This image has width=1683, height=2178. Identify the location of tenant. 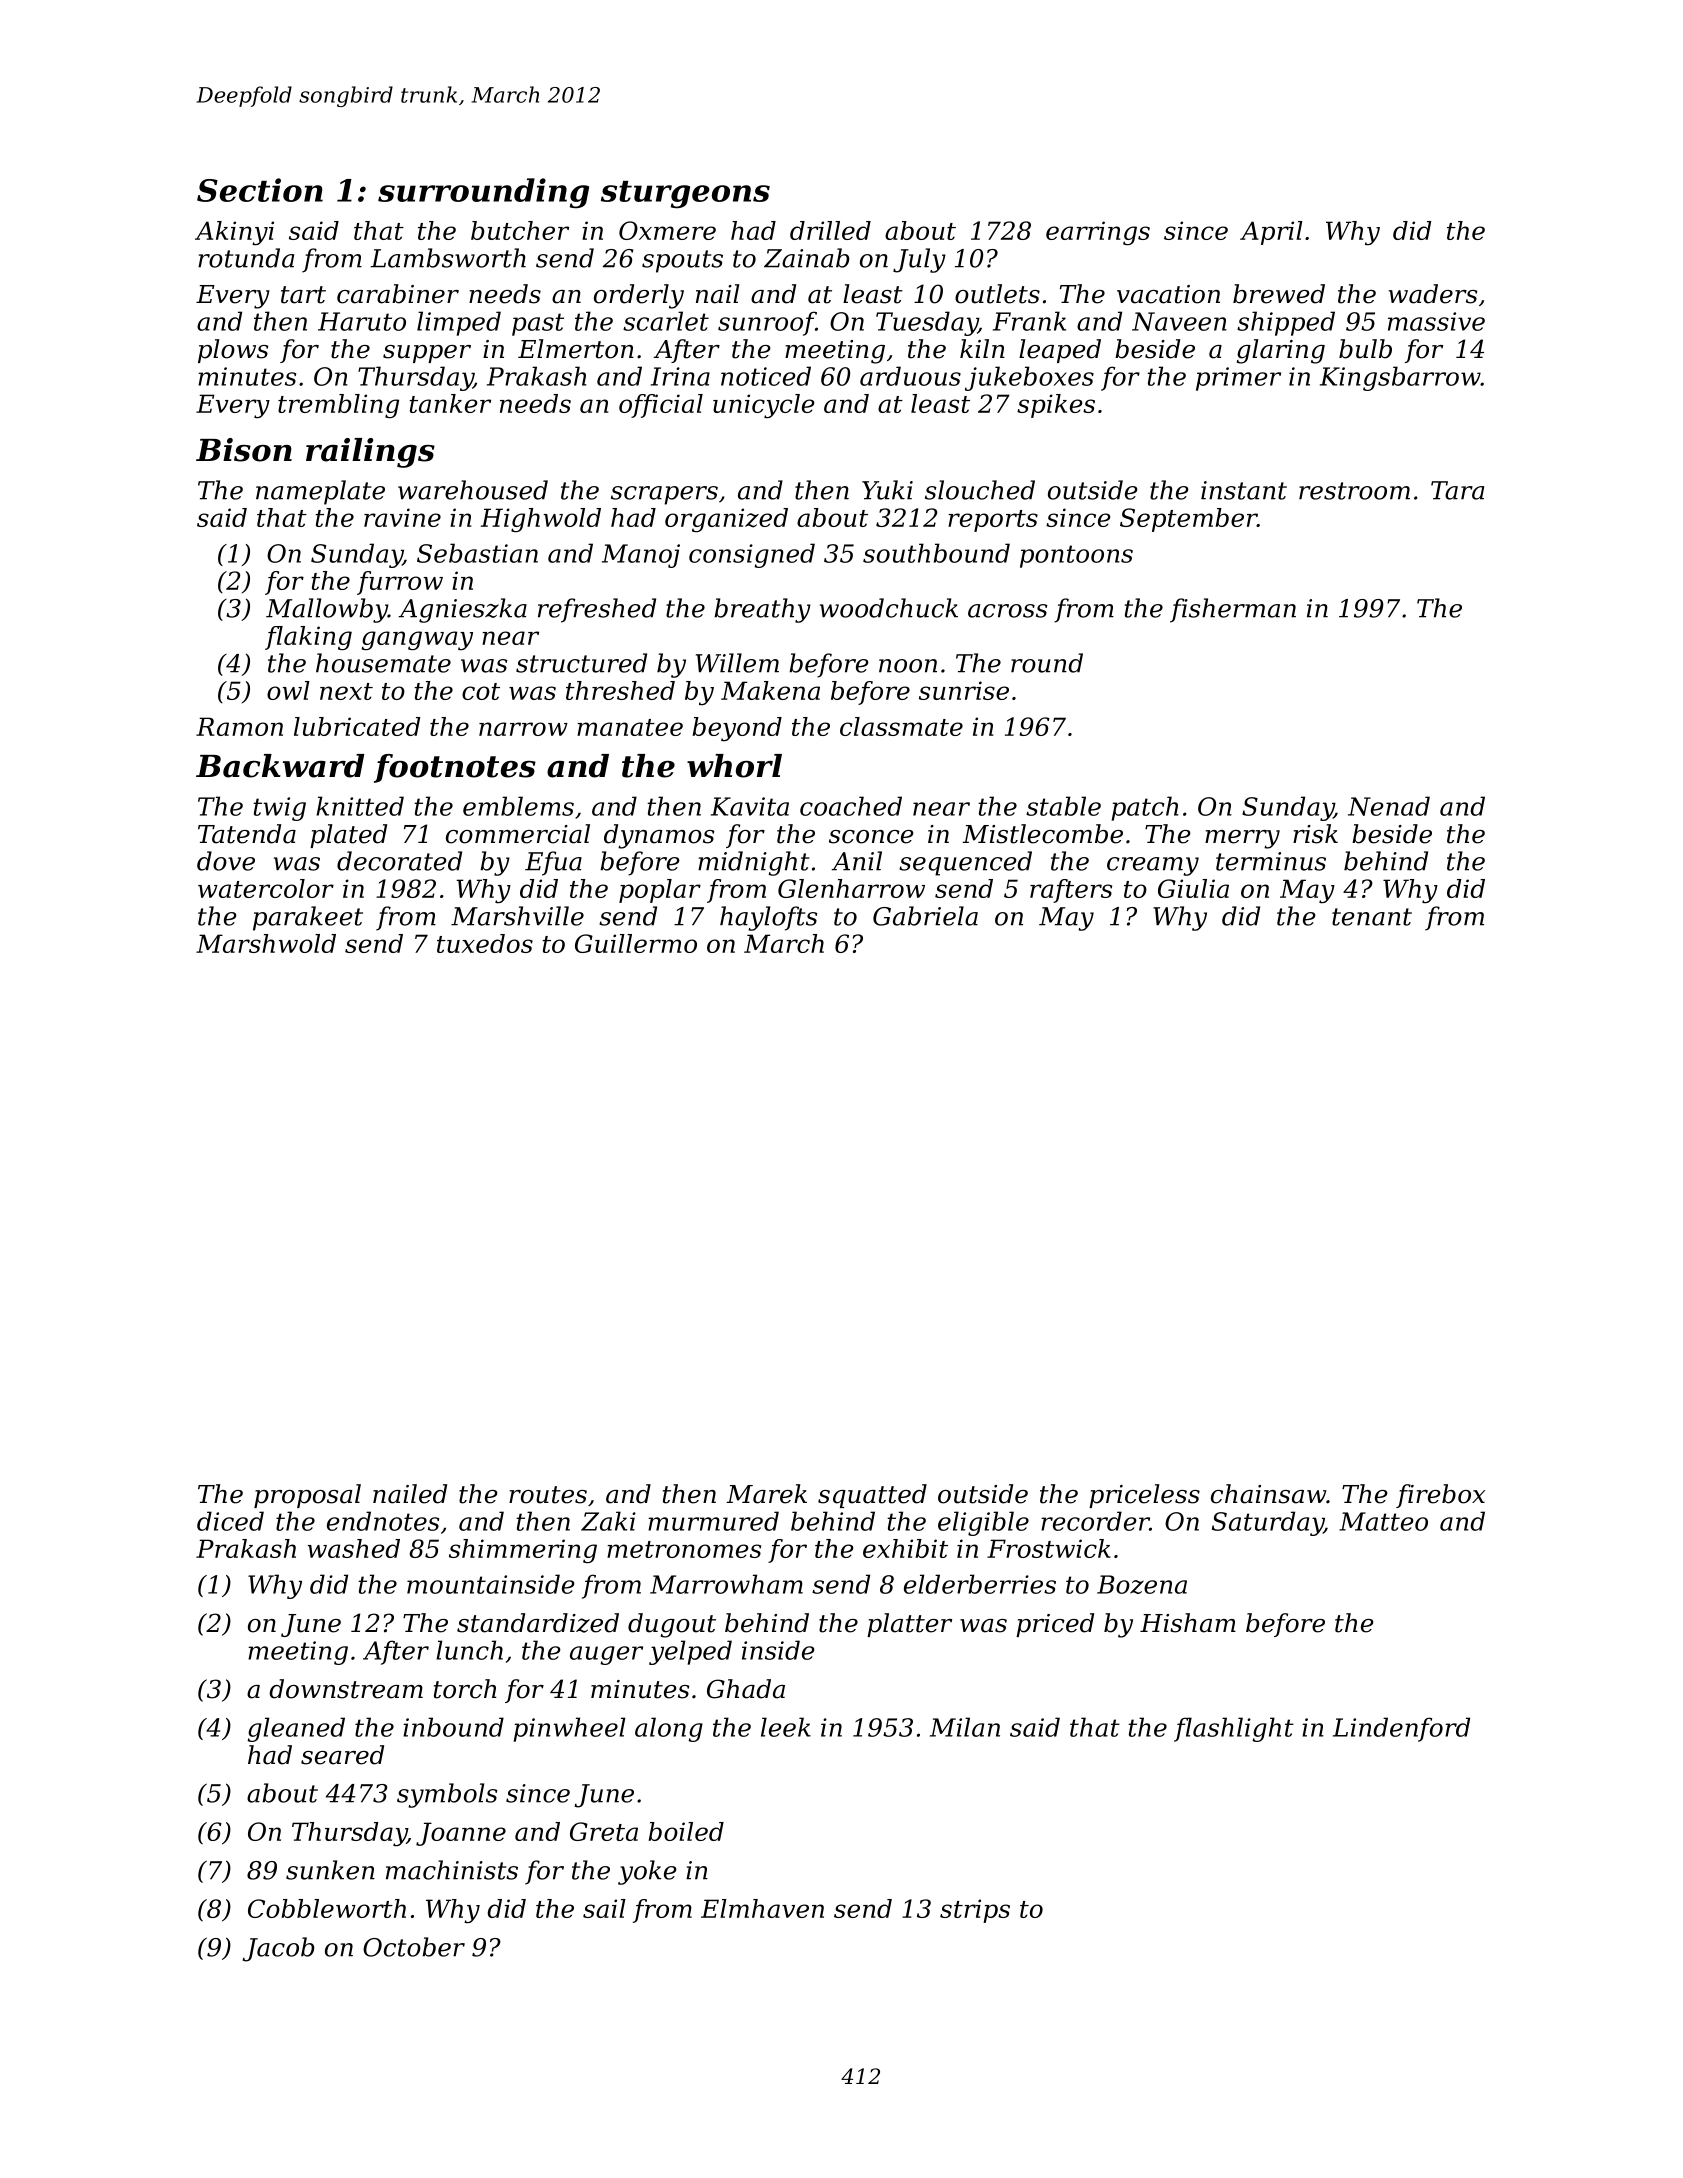
(1372, 917).
